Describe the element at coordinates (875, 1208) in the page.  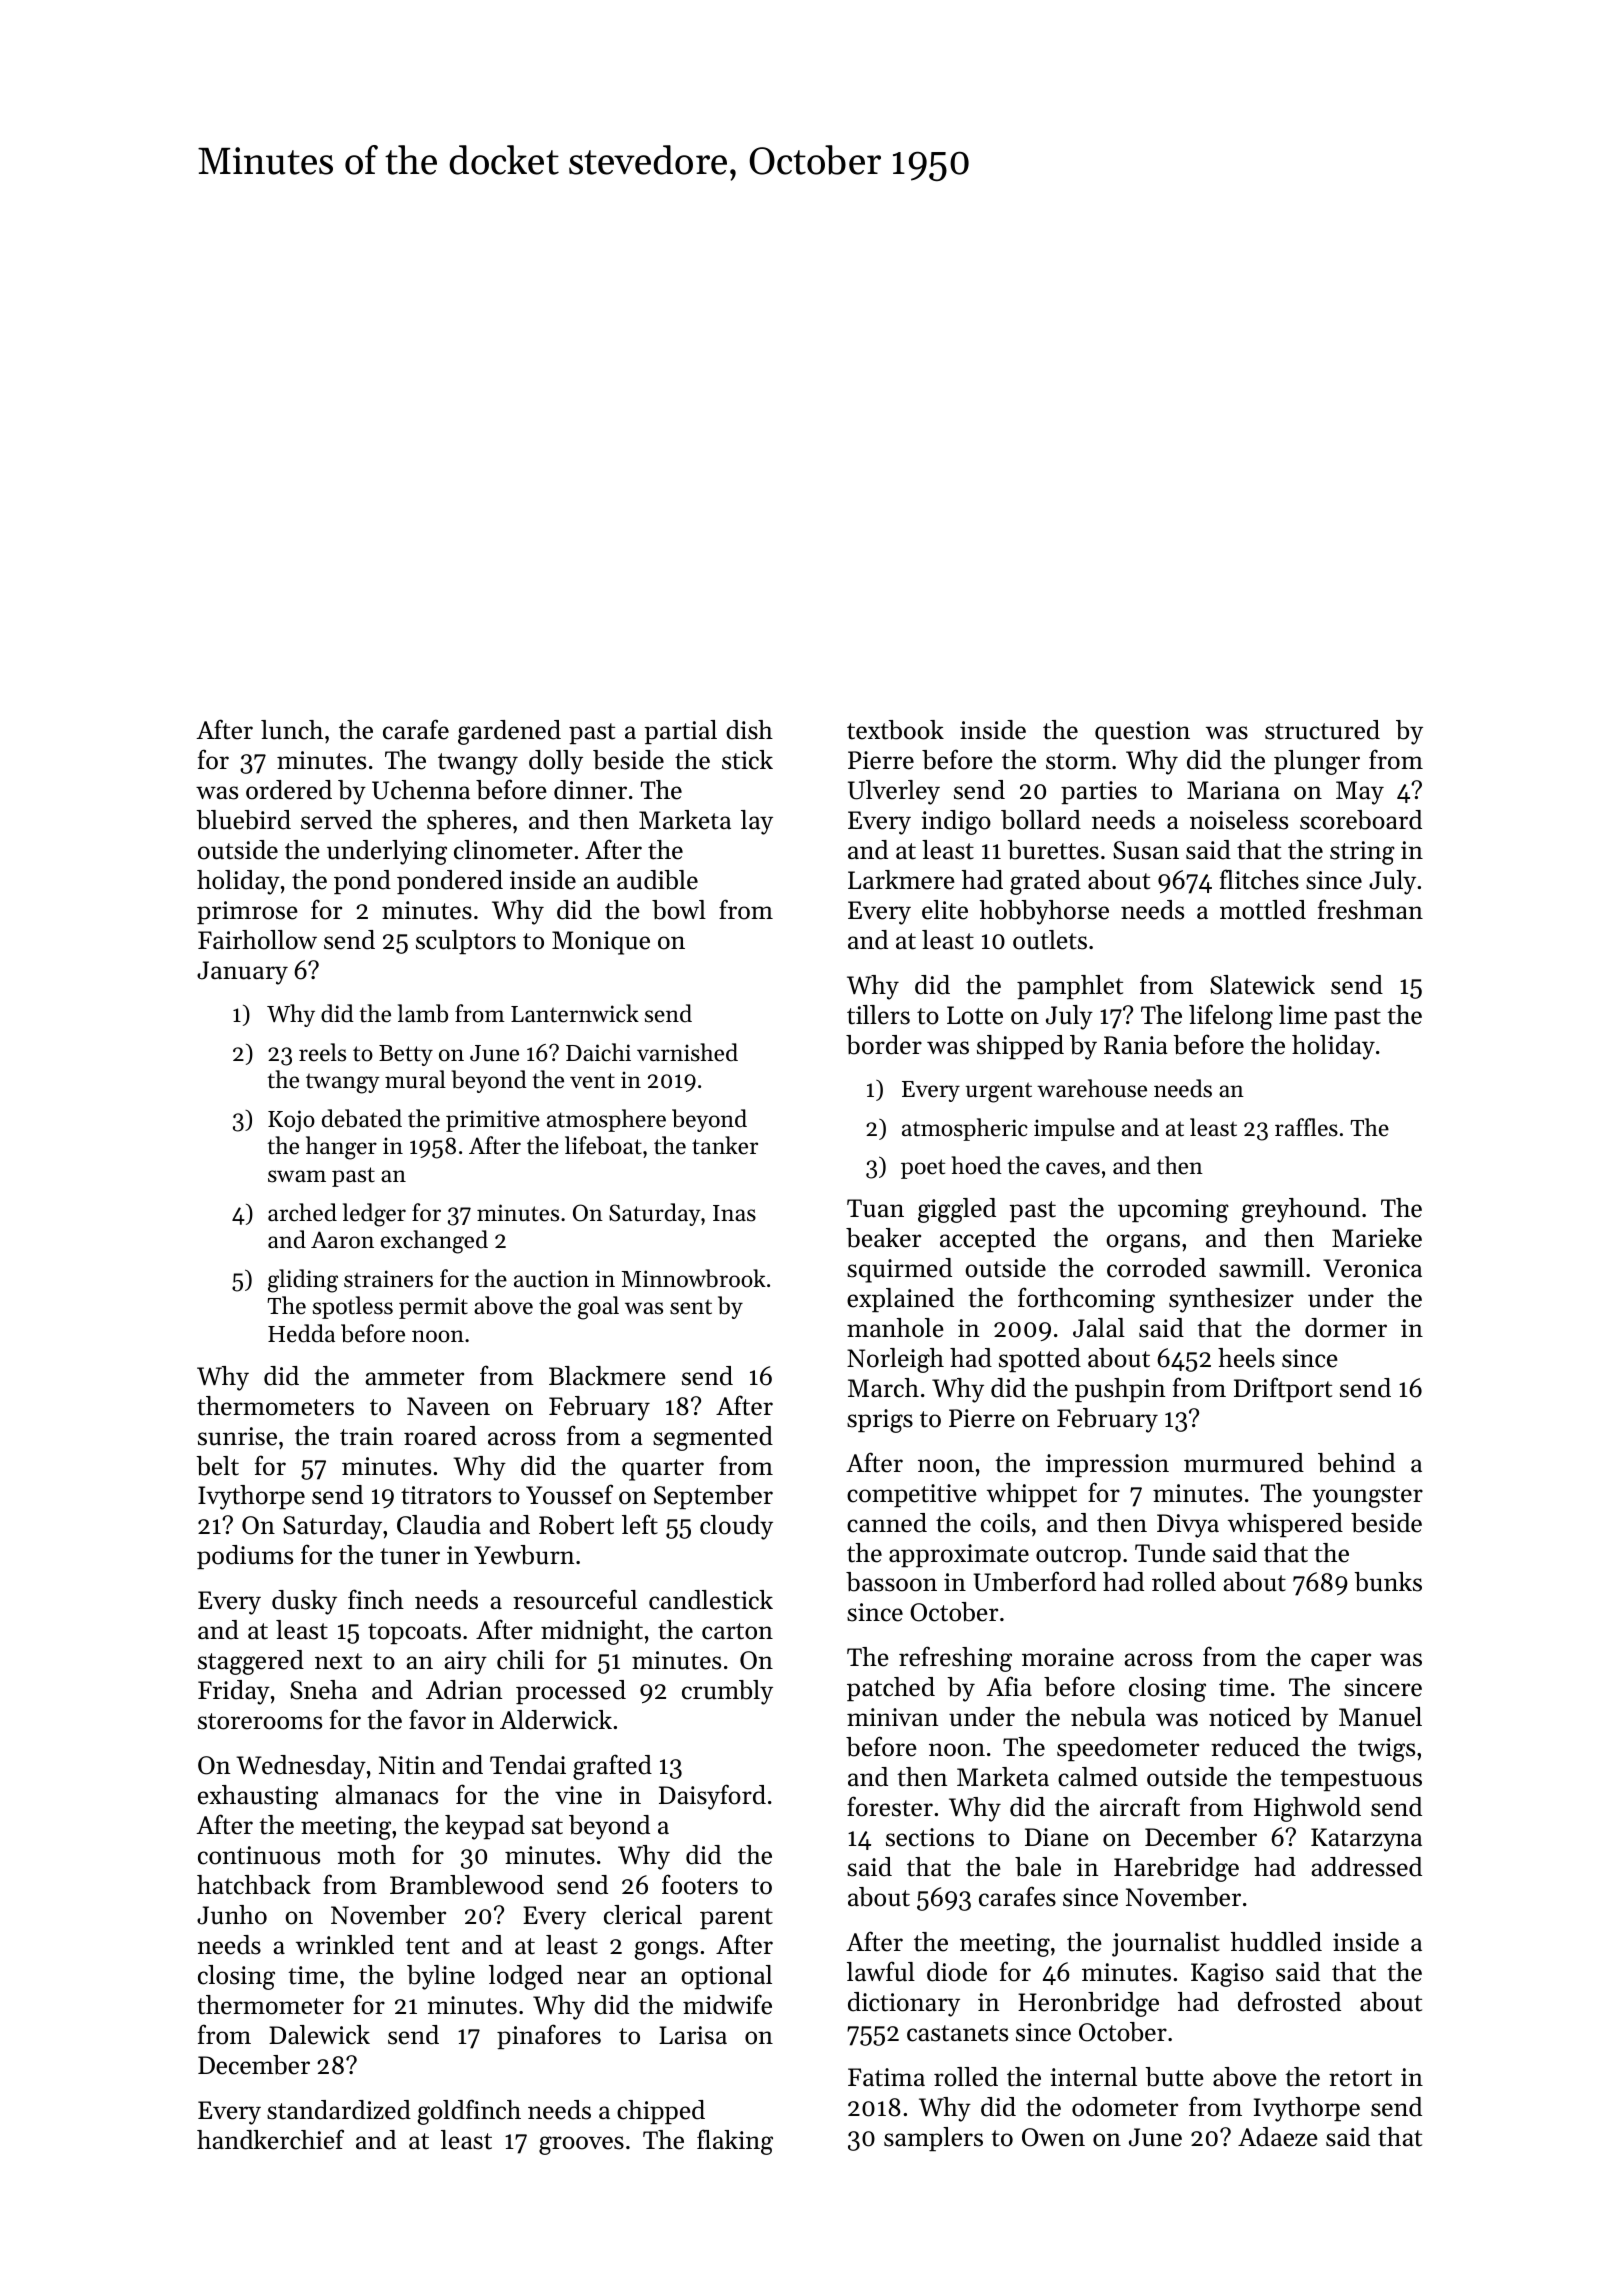
I see `Tuan` at that location.
